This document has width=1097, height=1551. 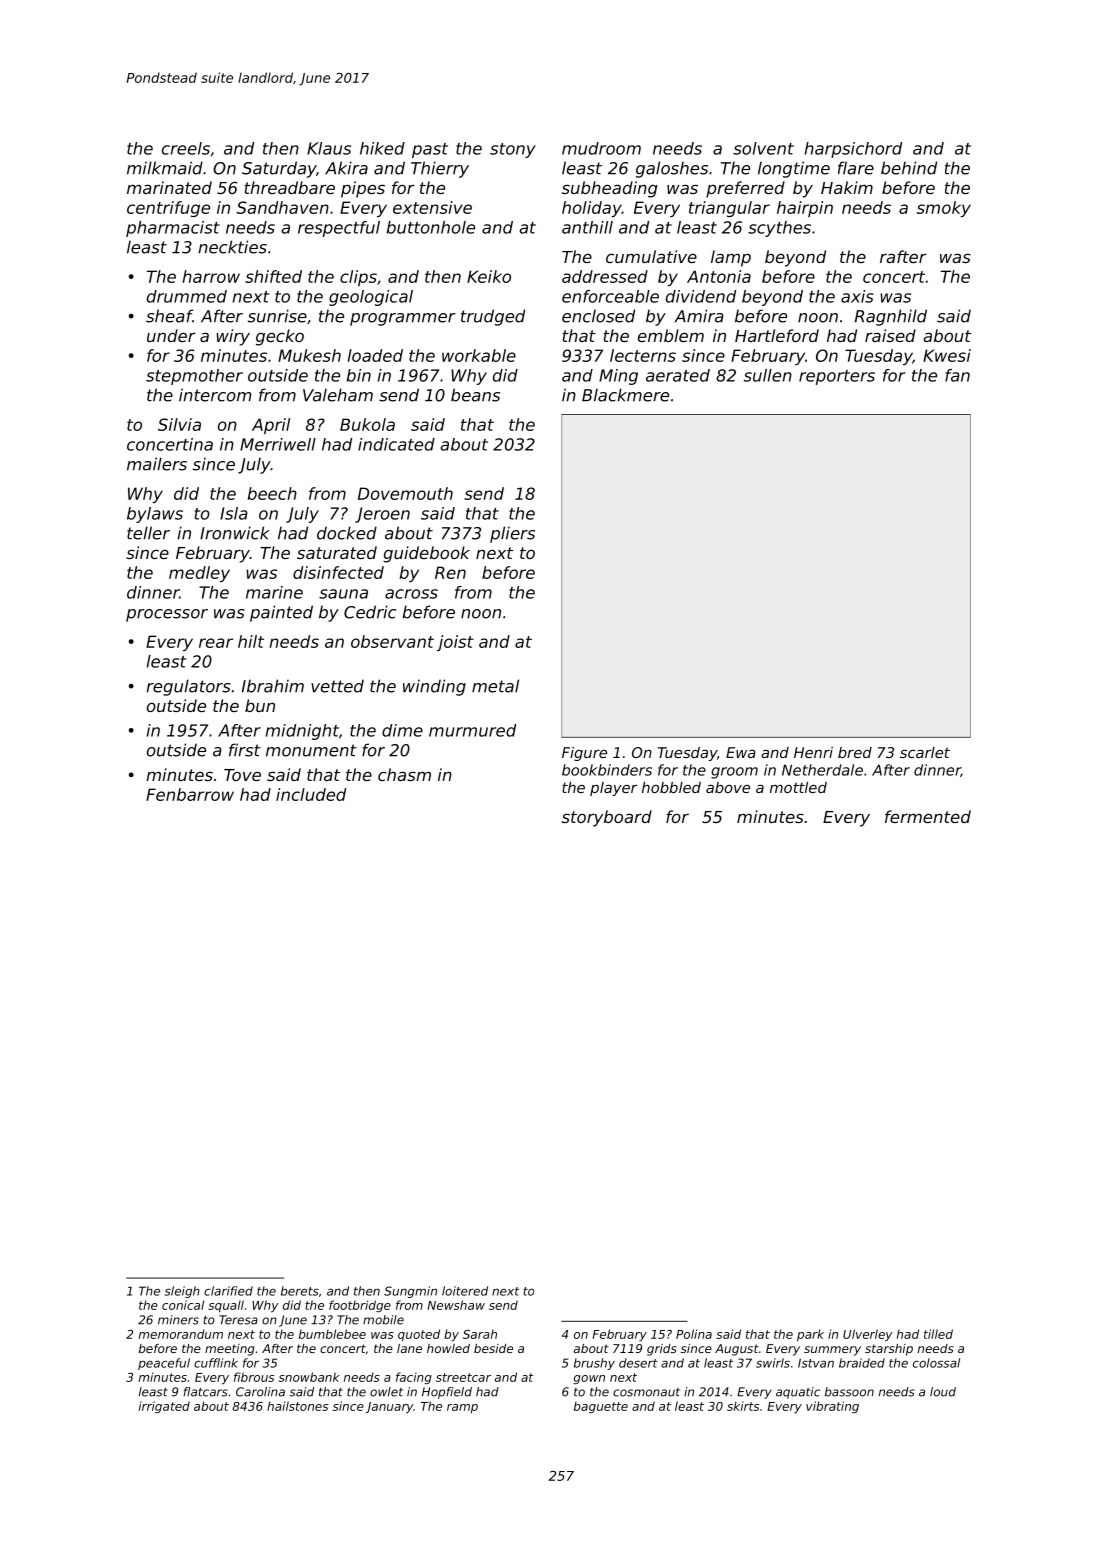 What do you see at coordinates (216, 1363) in the document?
I see `cufflink` at bounding box center [216, 1363].
